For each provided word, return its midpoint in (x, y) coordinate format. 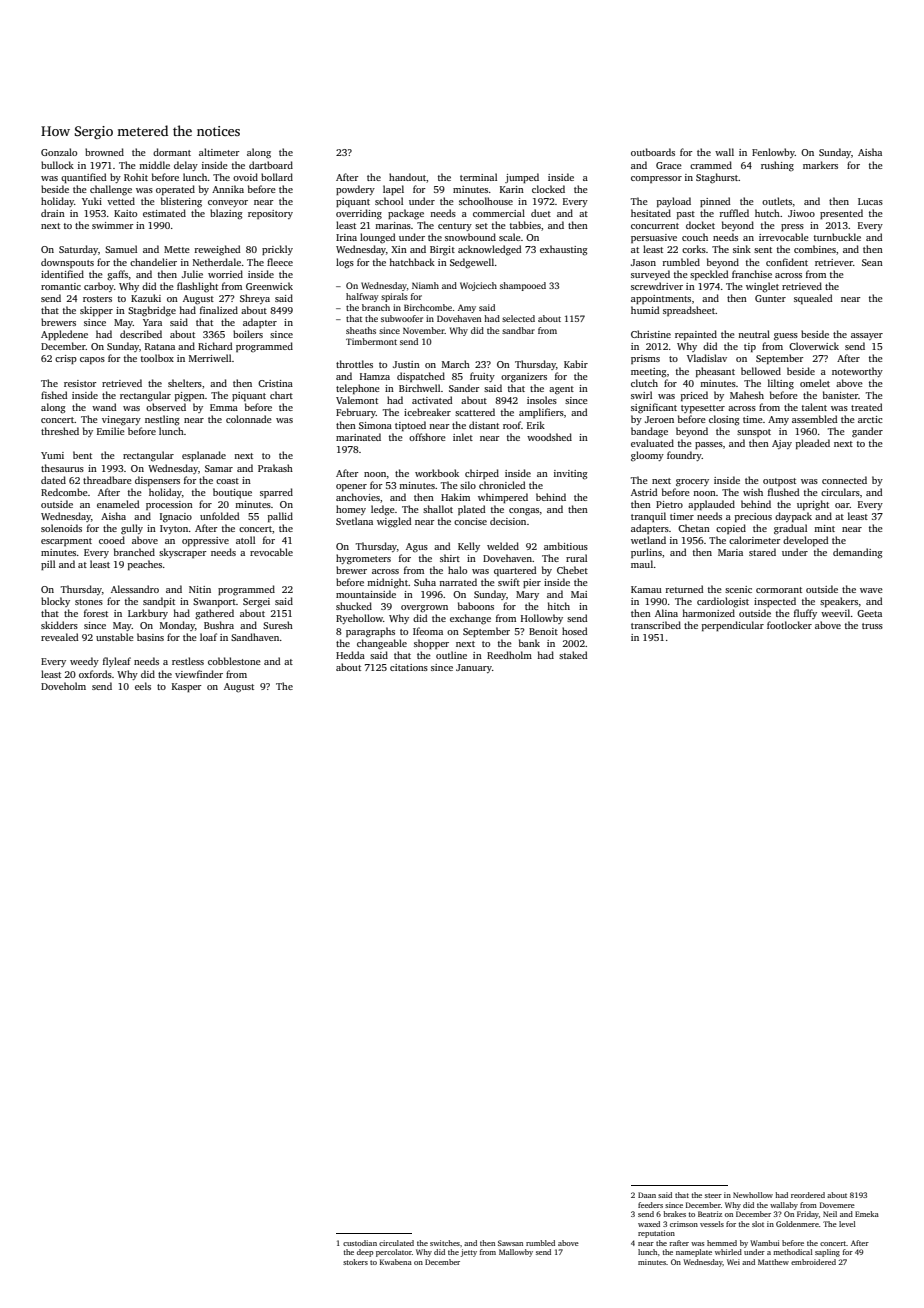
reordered (808, 1195)
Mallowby (516, 1253)
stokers (355, 1262)
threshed (60, 431)
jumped (522, 178)
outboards (653, 152)
